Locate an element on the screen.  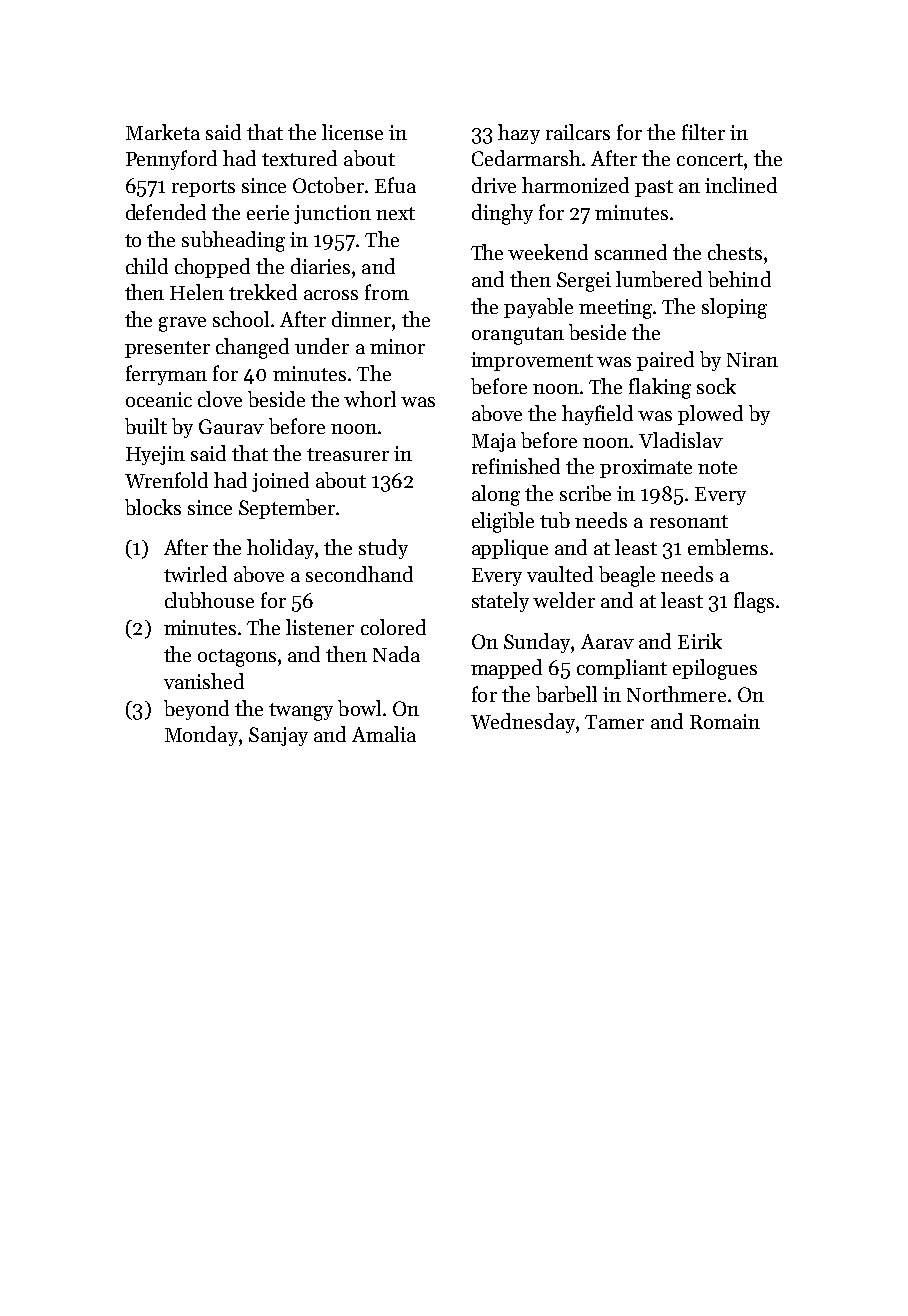
textured is located at coordinates (299, 158).
